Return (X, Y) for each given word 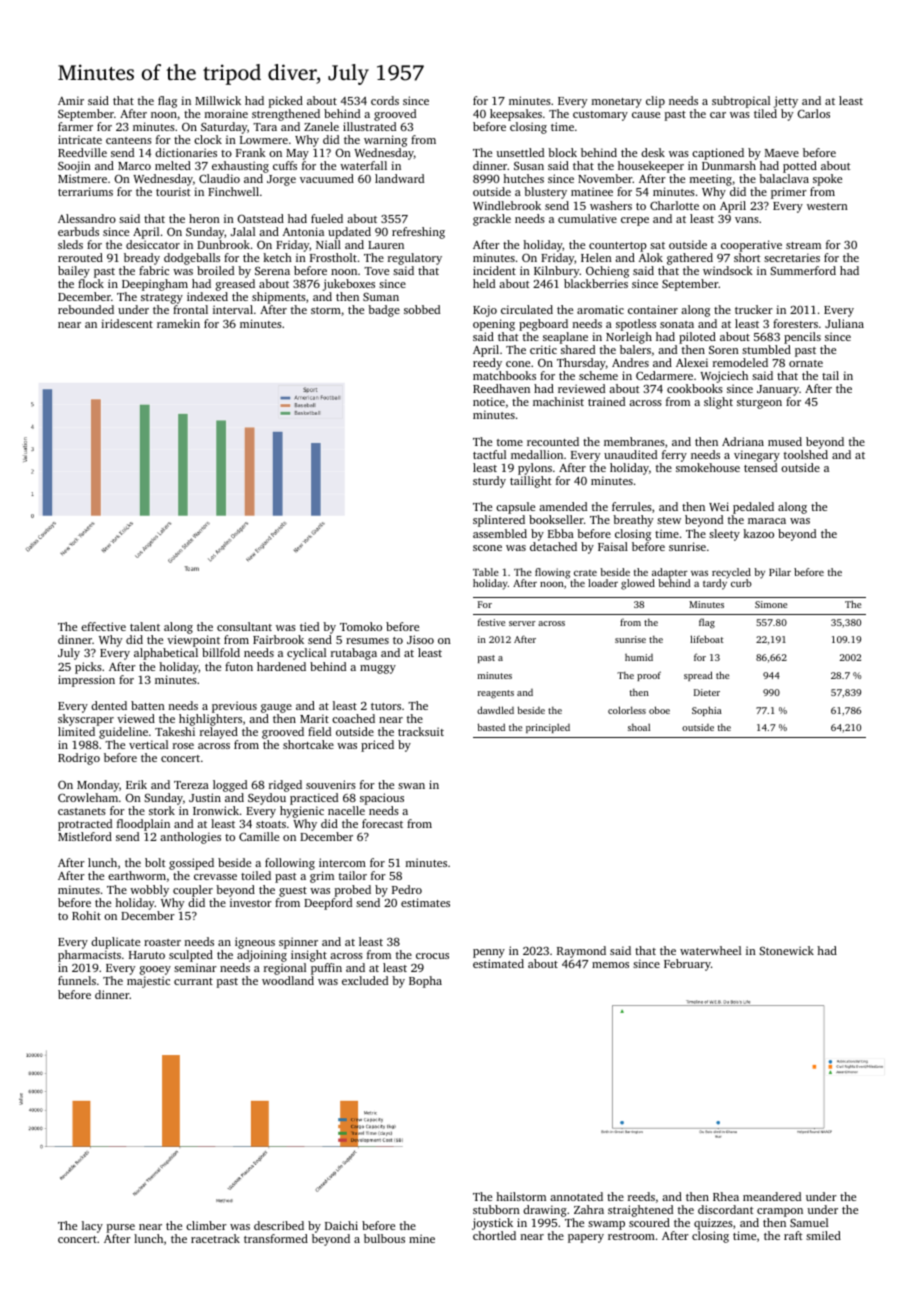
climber (206, 1225)
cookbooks (695, 388)
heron (204, 218)
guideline (123, 733)
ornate (806, 363)
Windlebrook (507, 205)
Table (486, 572)
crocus (432, 956)
